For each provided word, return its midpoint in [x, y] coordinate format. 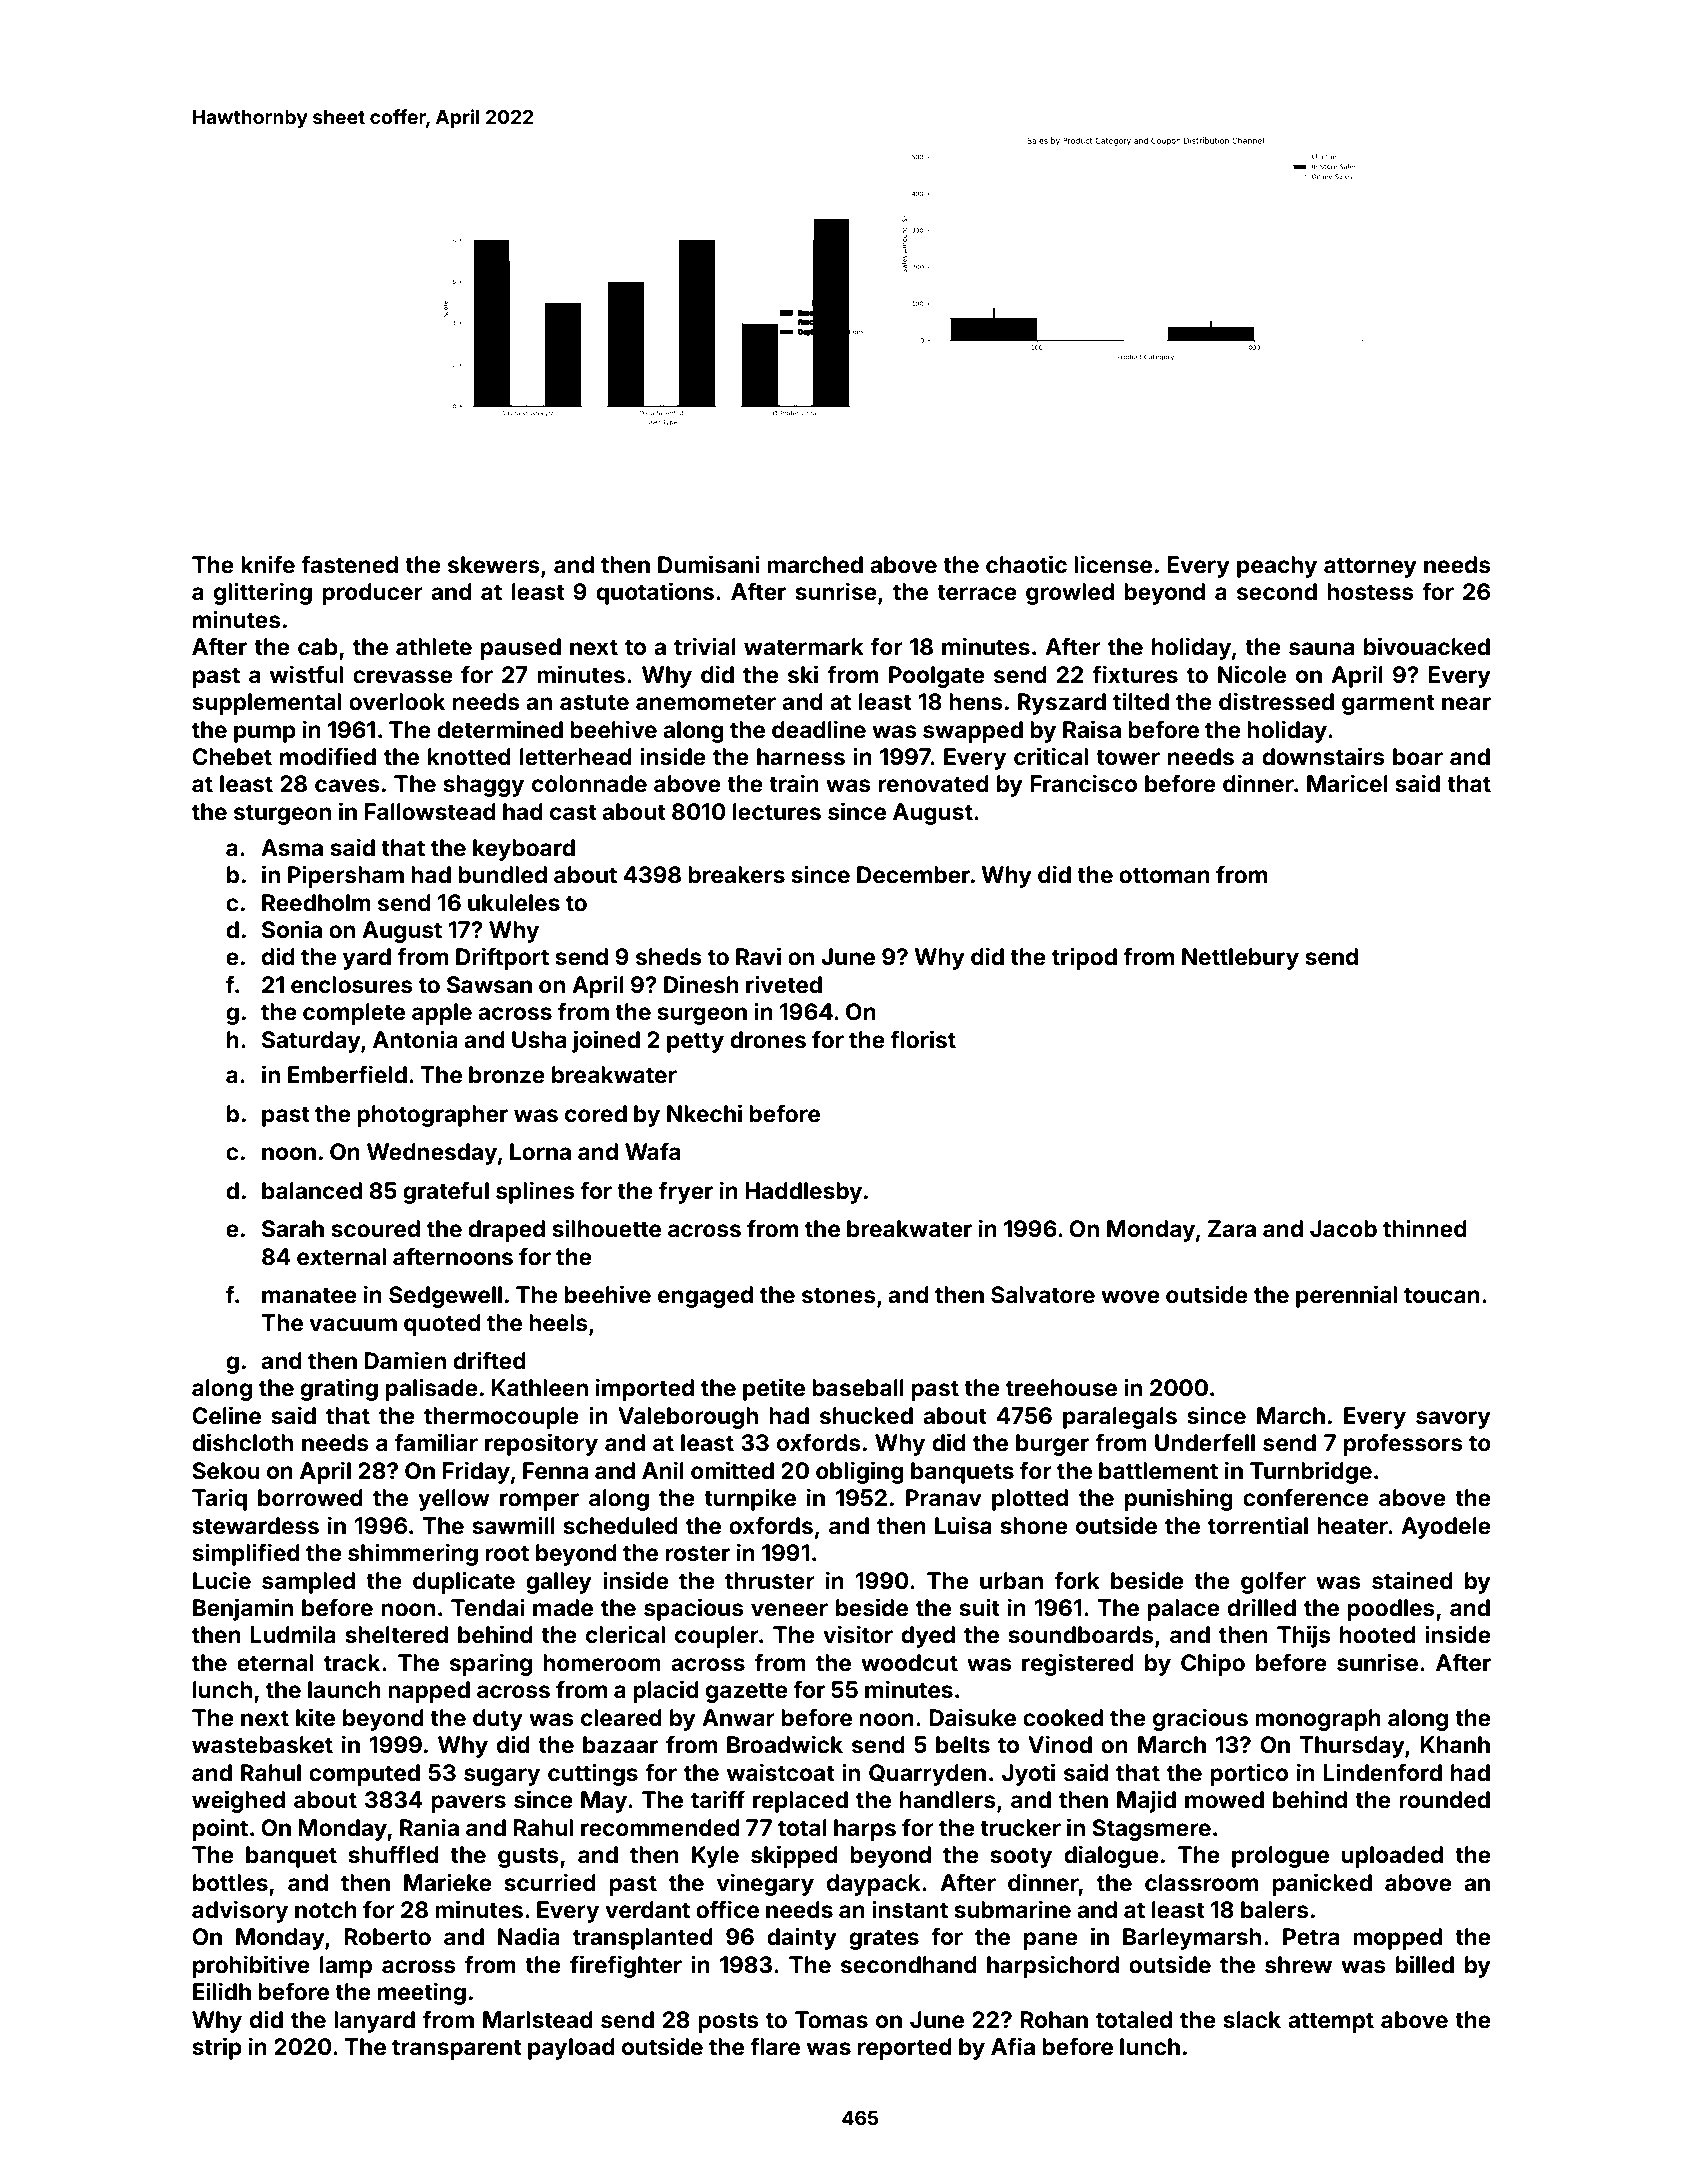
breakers [736, 875]
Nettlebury [1240, 959]
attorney [1370, 567]
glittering [263, 593]
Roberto [387, 1937]
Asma [292, 848]
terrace [977, 592]
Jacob [1343, 1229]
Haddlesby [803, 1193]
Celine [226, 1415]
